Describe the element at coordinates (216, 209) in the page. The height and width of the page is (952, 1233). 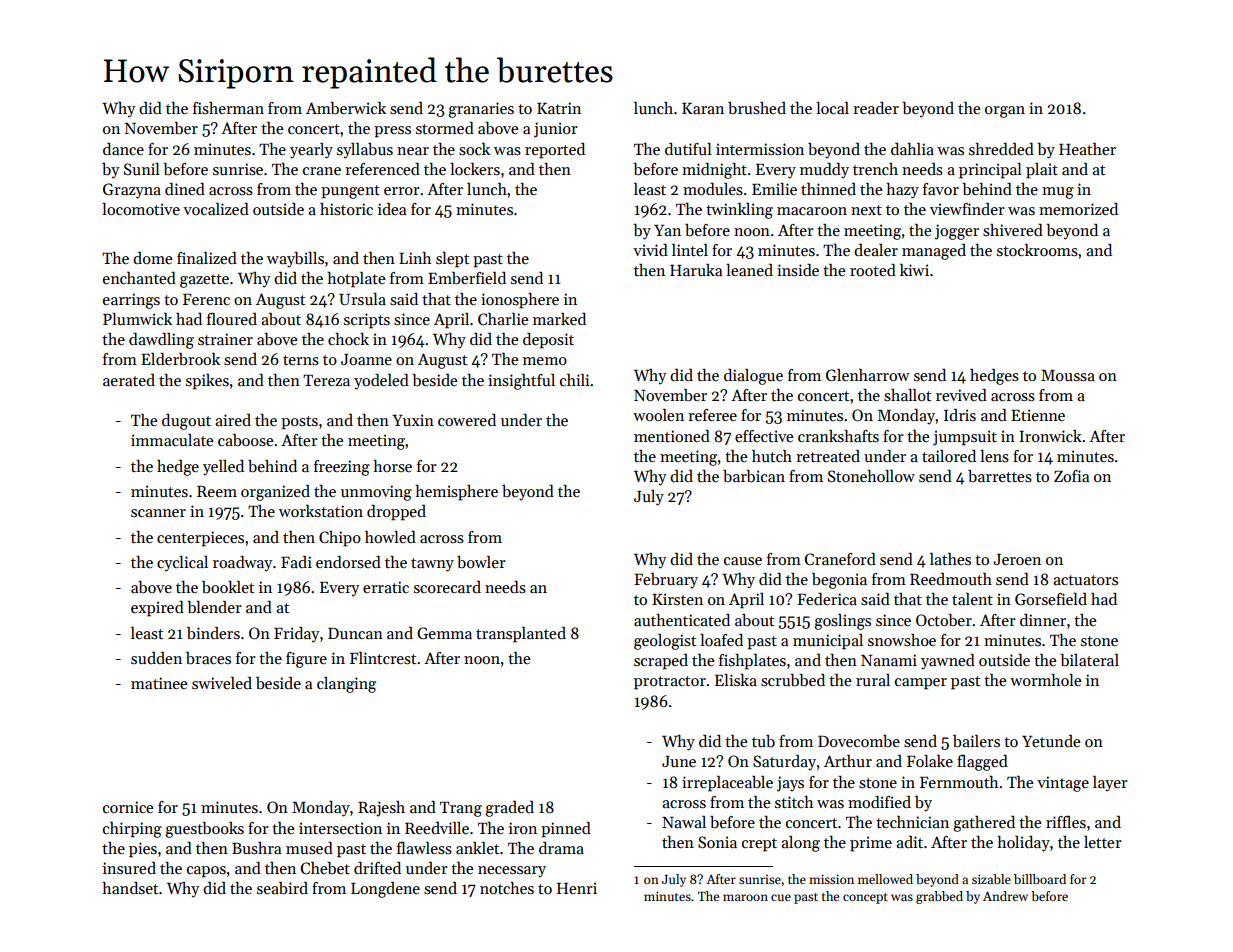
I see `vocalized` at that location.
